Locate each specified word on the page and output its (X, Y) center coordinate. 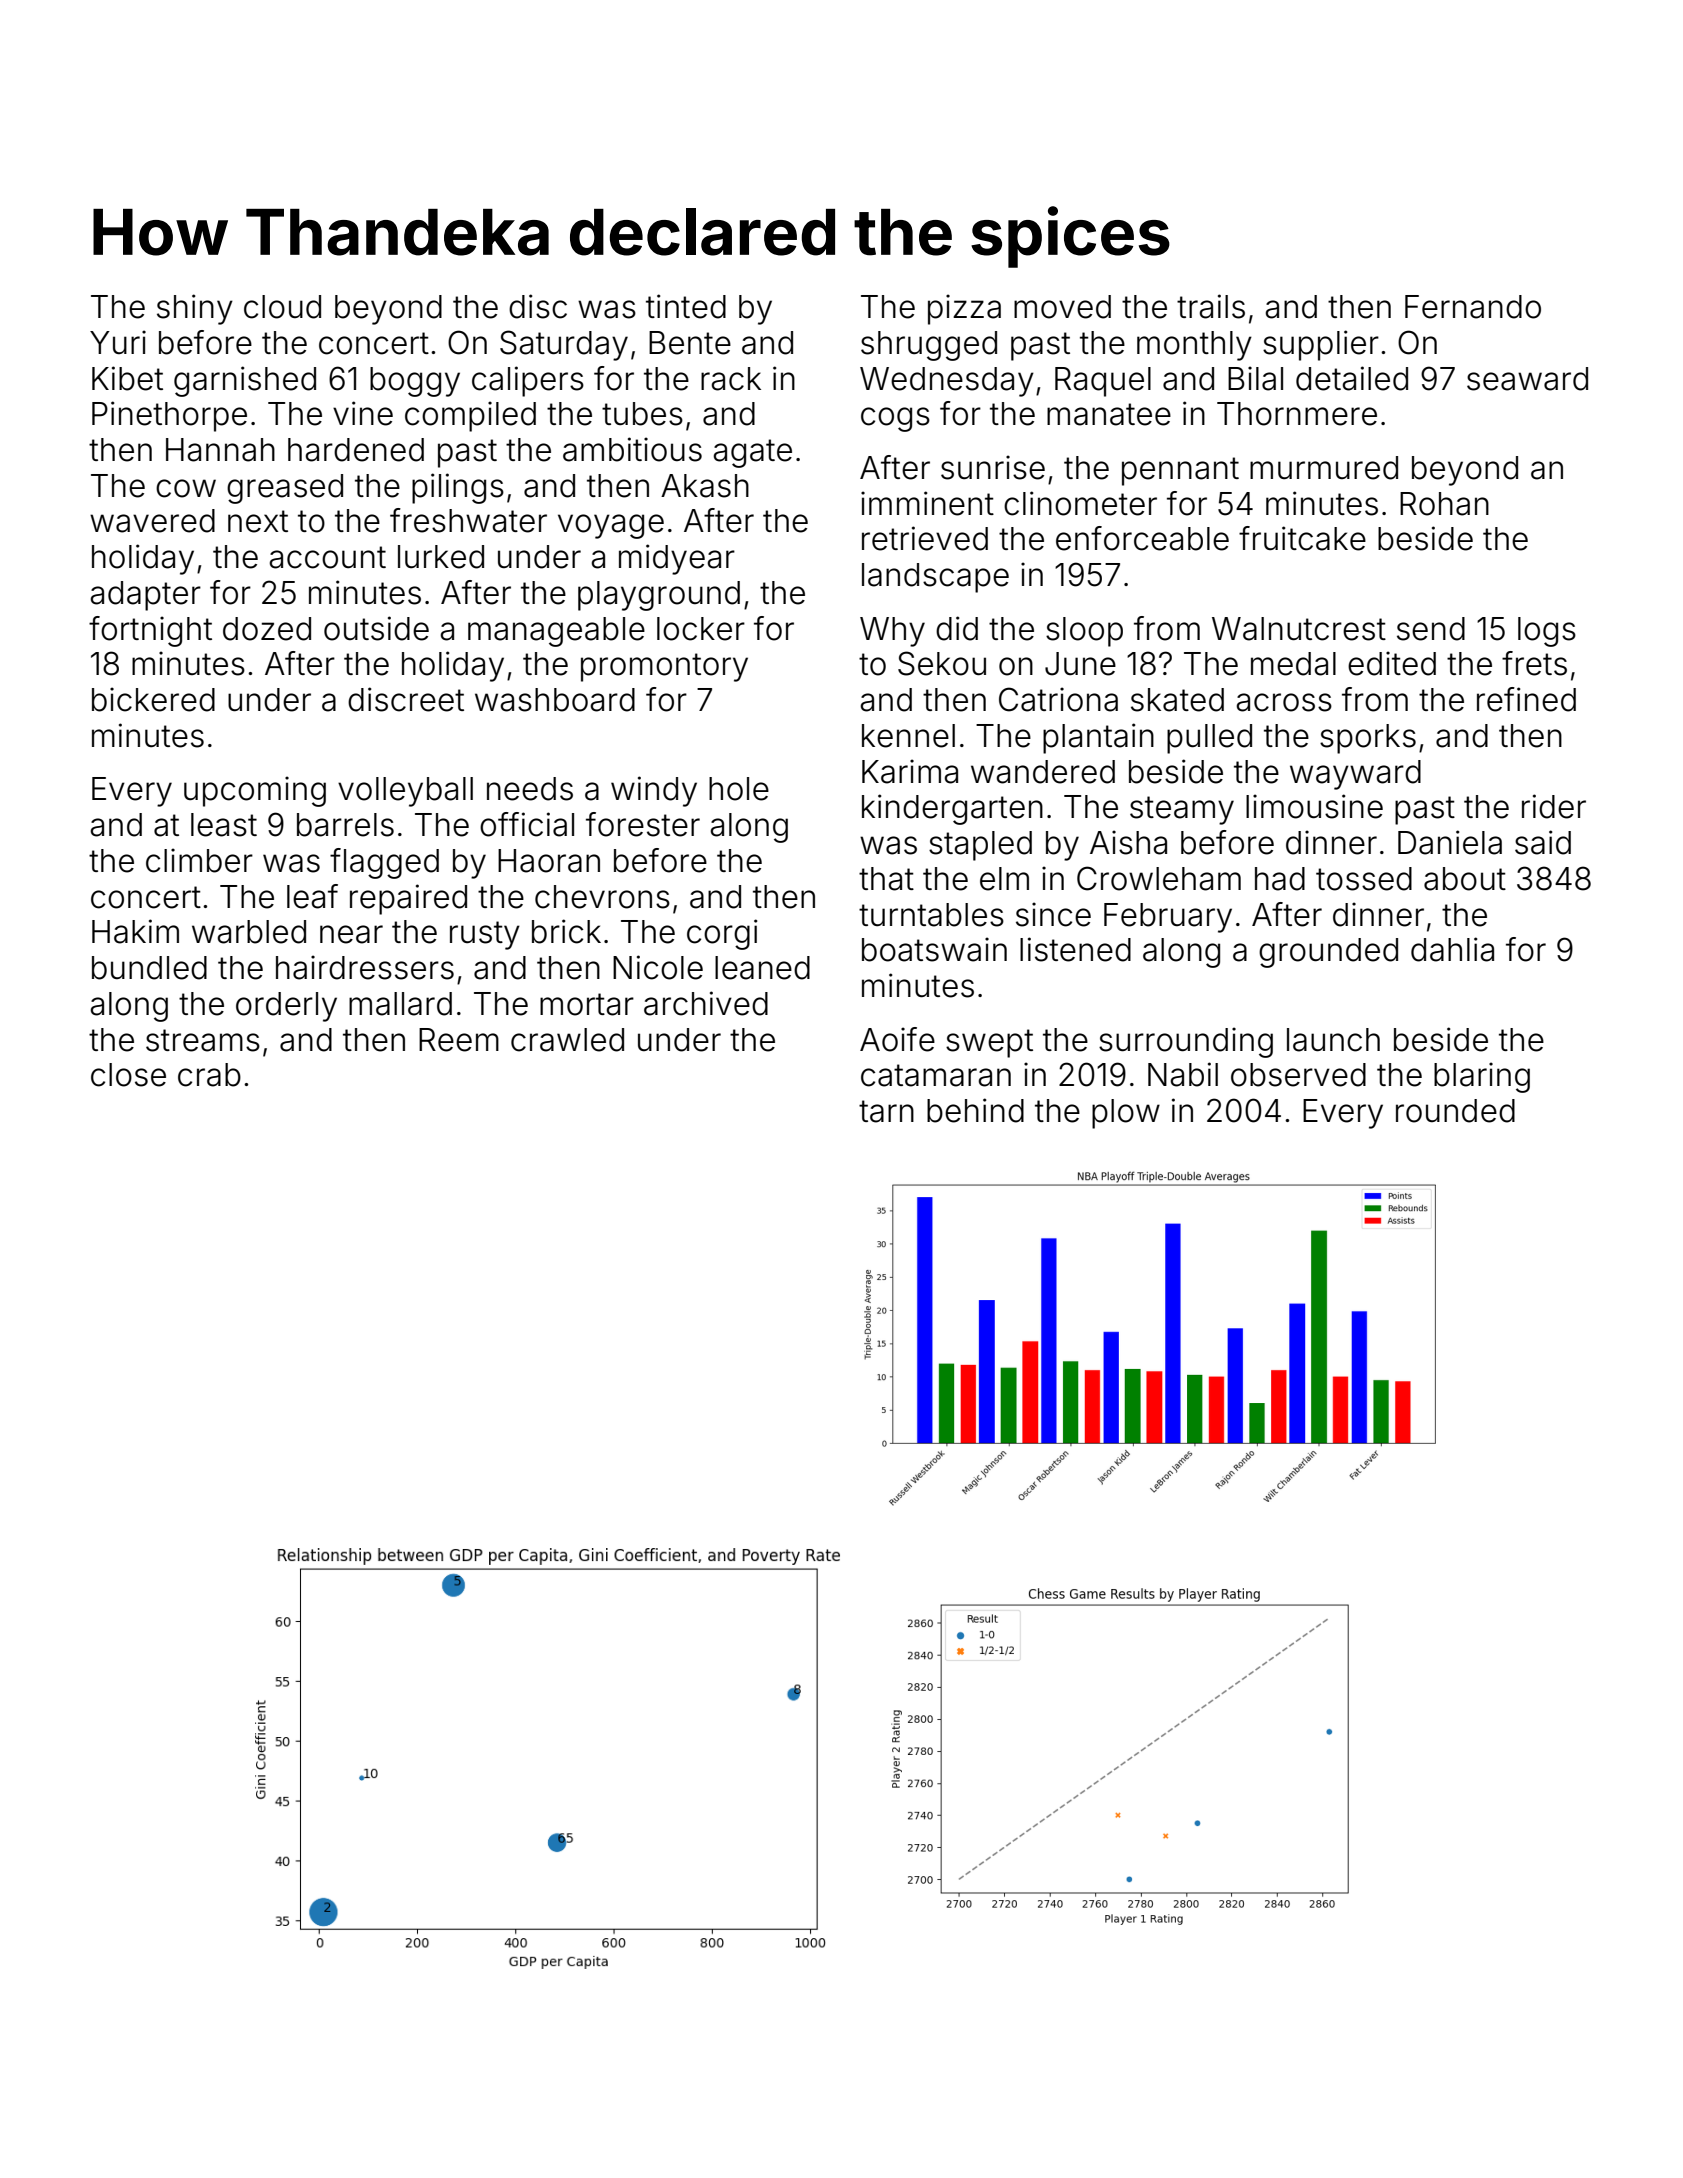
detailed (1352, 378)
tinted (686, 306)
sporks (1368, 739)
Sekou (942, 663)
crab (209, 1075)
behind (975, 1110)
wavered (152, 521)
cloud (282, 307)
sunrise (993, 467)
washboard (555, 700)
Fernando (1473, 307)
